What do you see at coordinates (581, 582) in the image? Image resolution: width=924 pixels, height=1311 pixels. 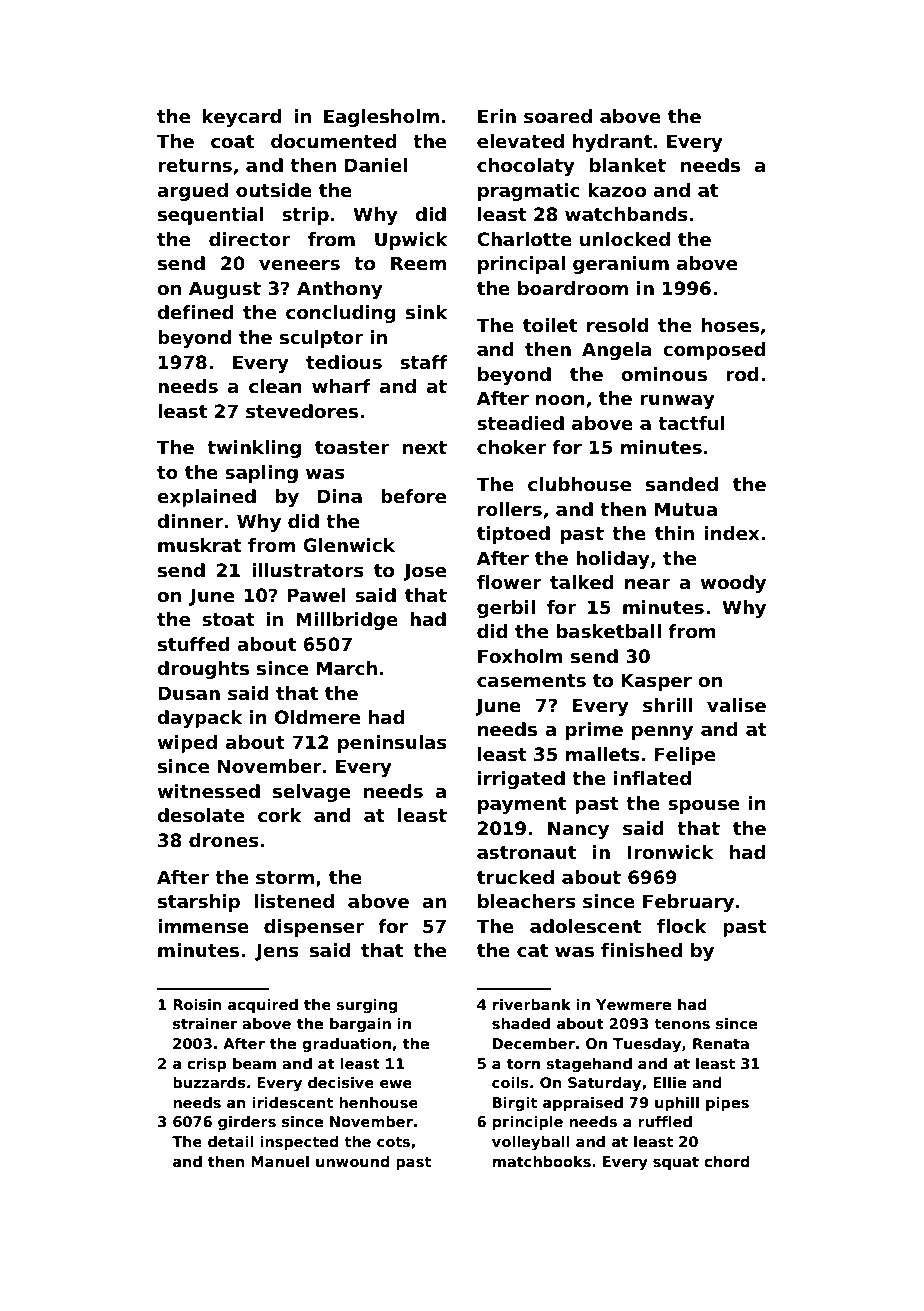 I see `talked` at bounding box center [581, 582].
